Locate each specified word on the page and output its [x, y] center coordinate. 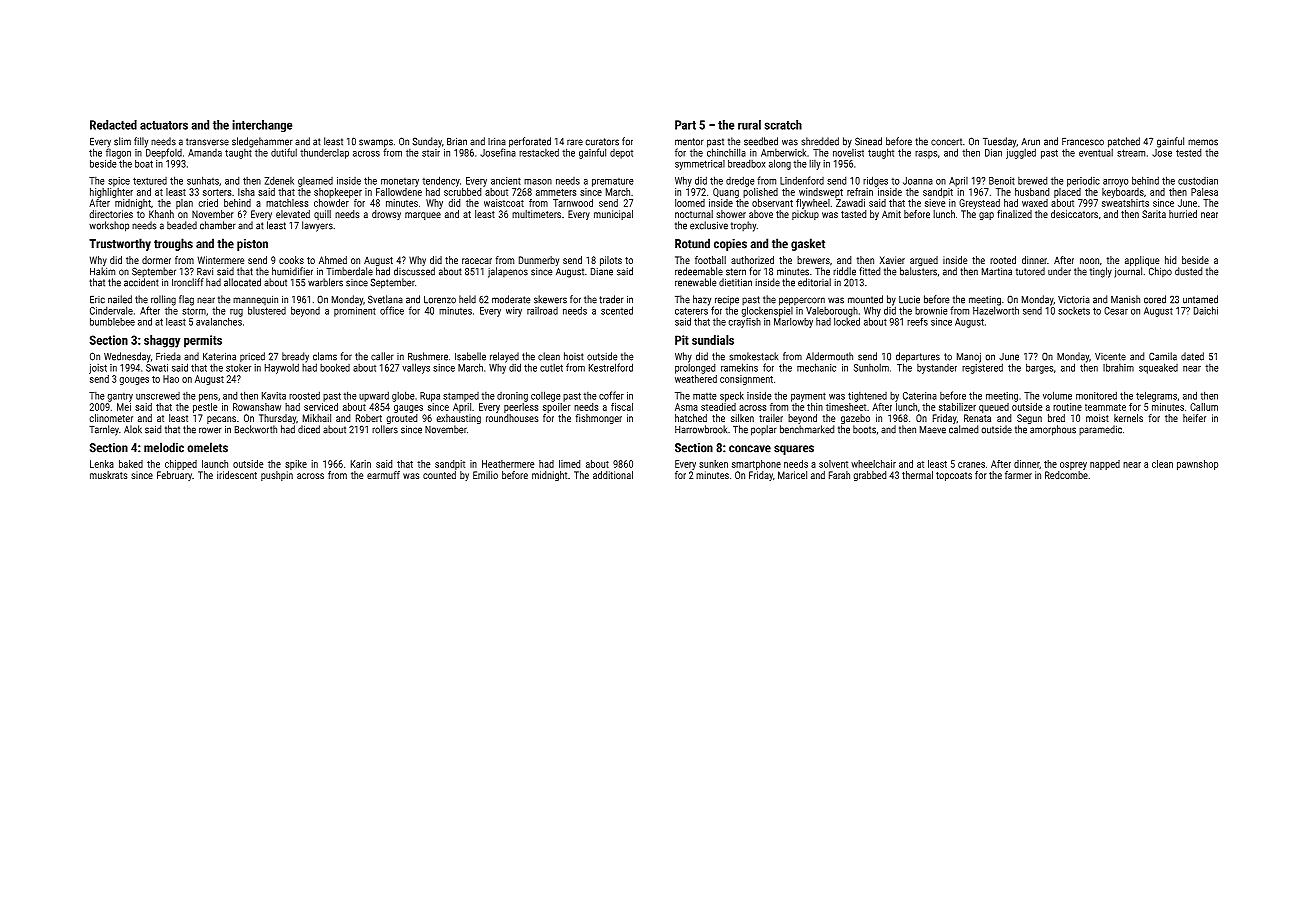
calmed [963, 429]
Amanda [205, 153]
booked [335, 367]
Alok [133, 429]
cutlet [551, 368]
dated [1192, 356]
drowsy [386, 215]
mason [538, 182]
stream [1131, 153]
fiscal [622, 407]
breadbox [746, 164]
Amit [891, 214]
